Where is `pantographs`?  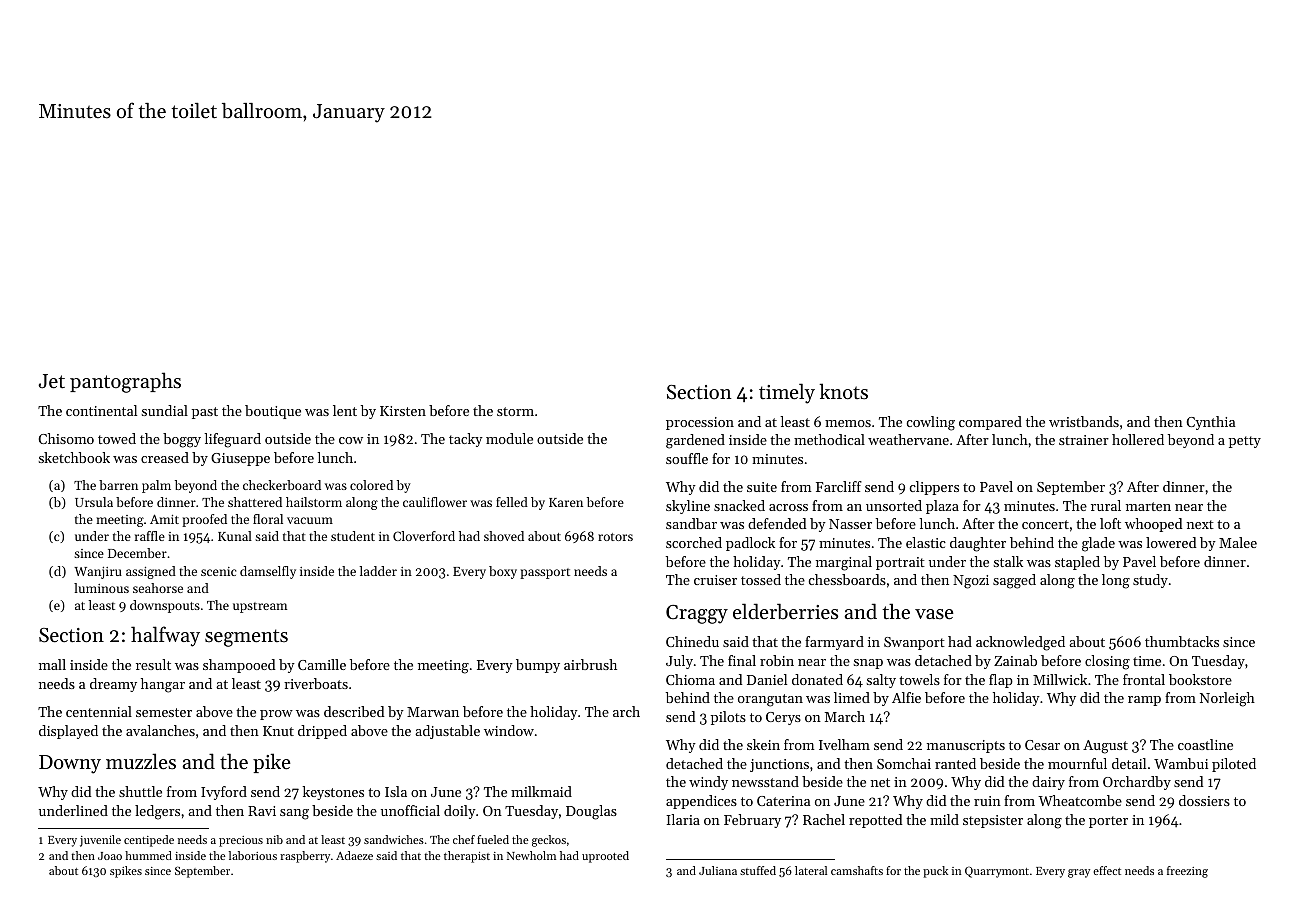 pantographs is located at coordinates (125, 382).
